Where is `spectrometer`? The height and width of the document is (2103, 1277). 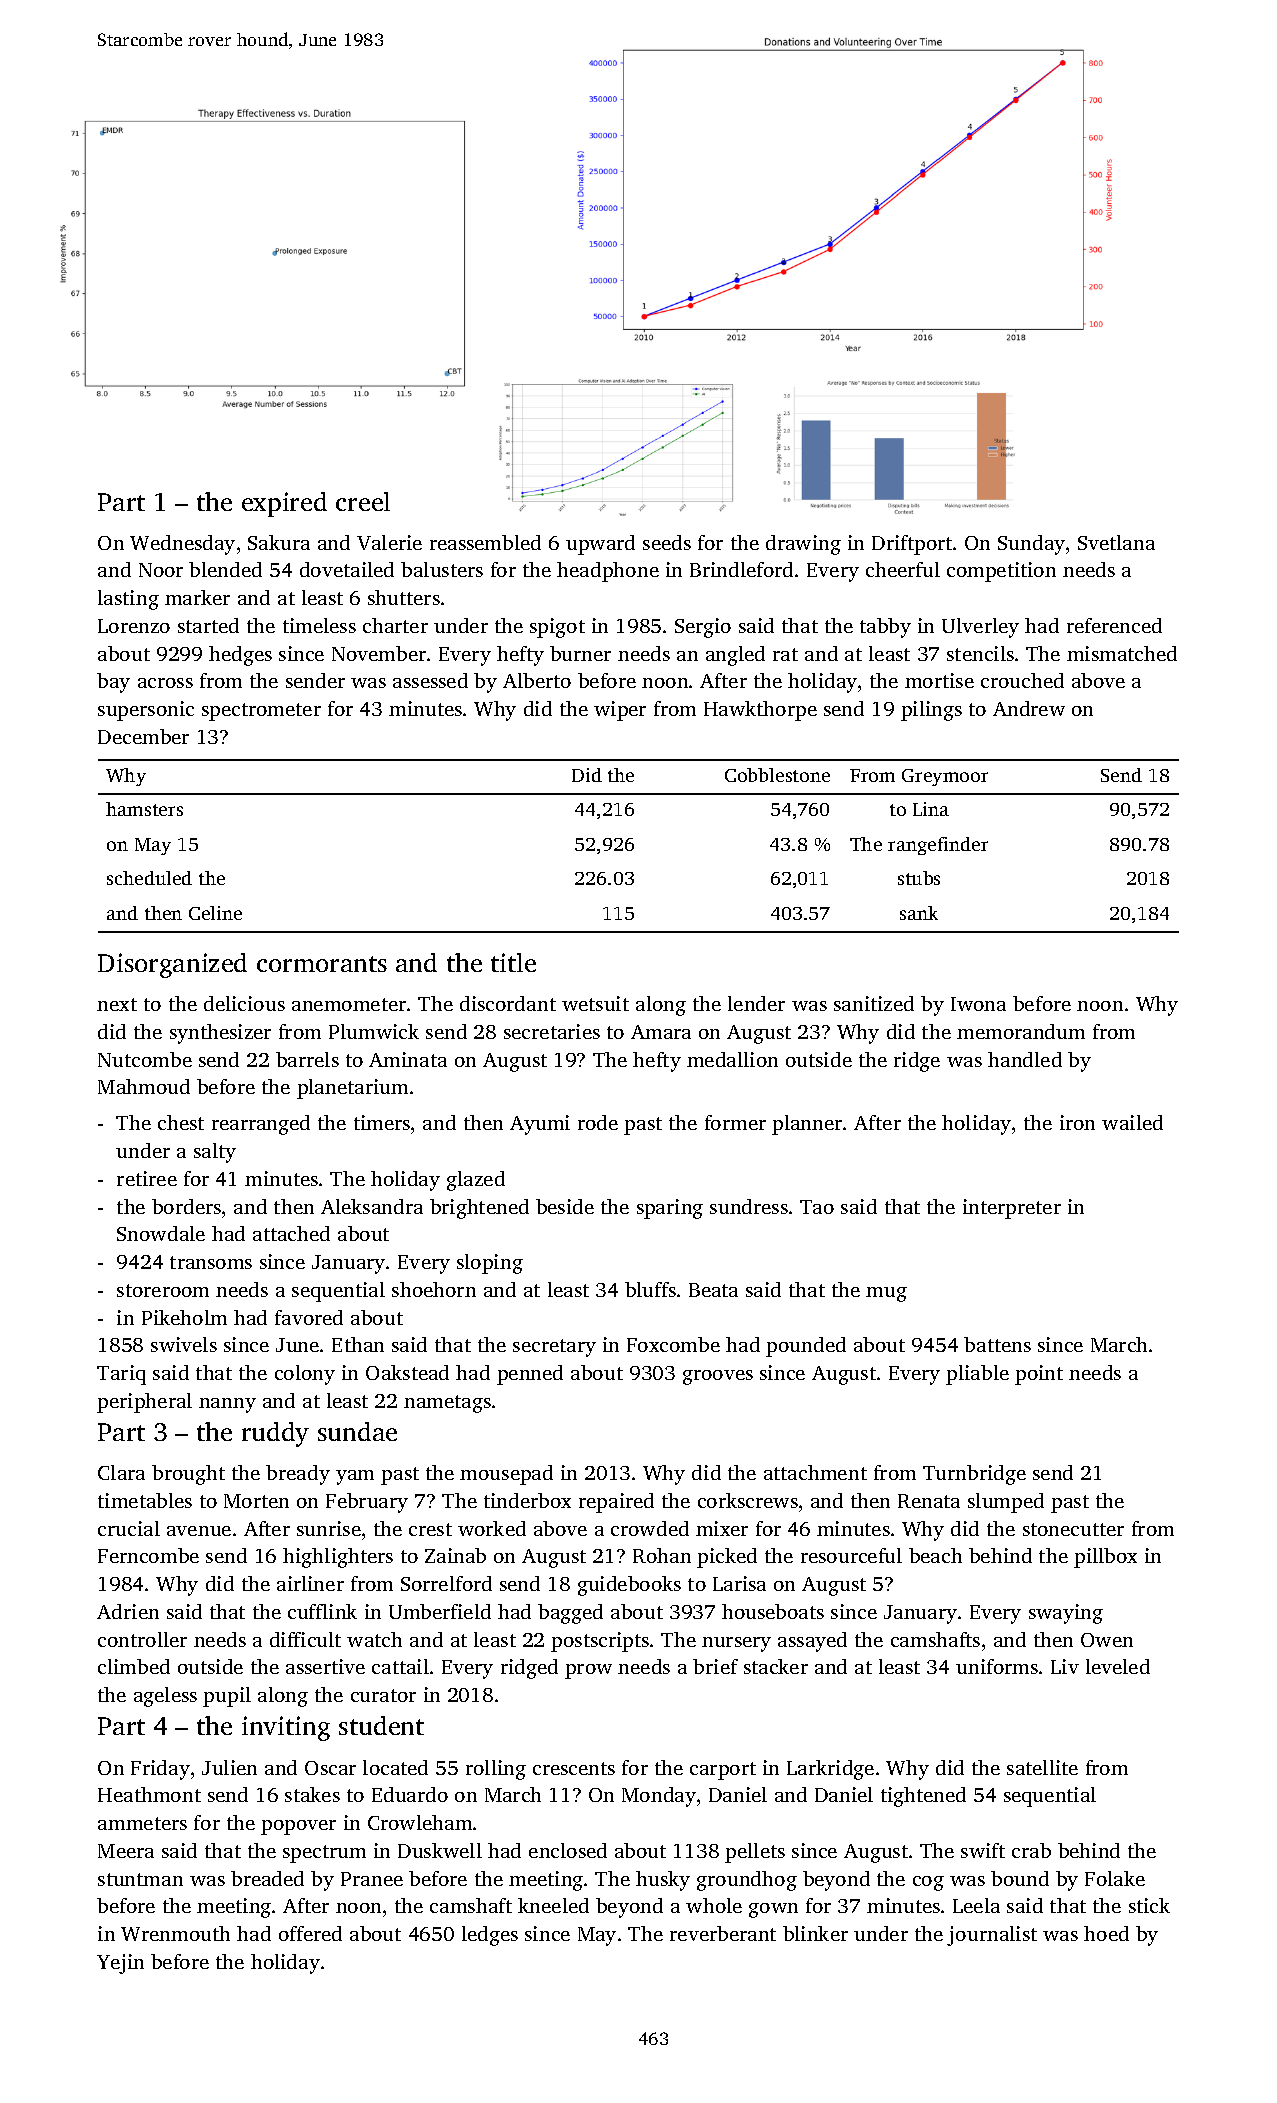 spectrometer is located at coordinates (261, 712).
